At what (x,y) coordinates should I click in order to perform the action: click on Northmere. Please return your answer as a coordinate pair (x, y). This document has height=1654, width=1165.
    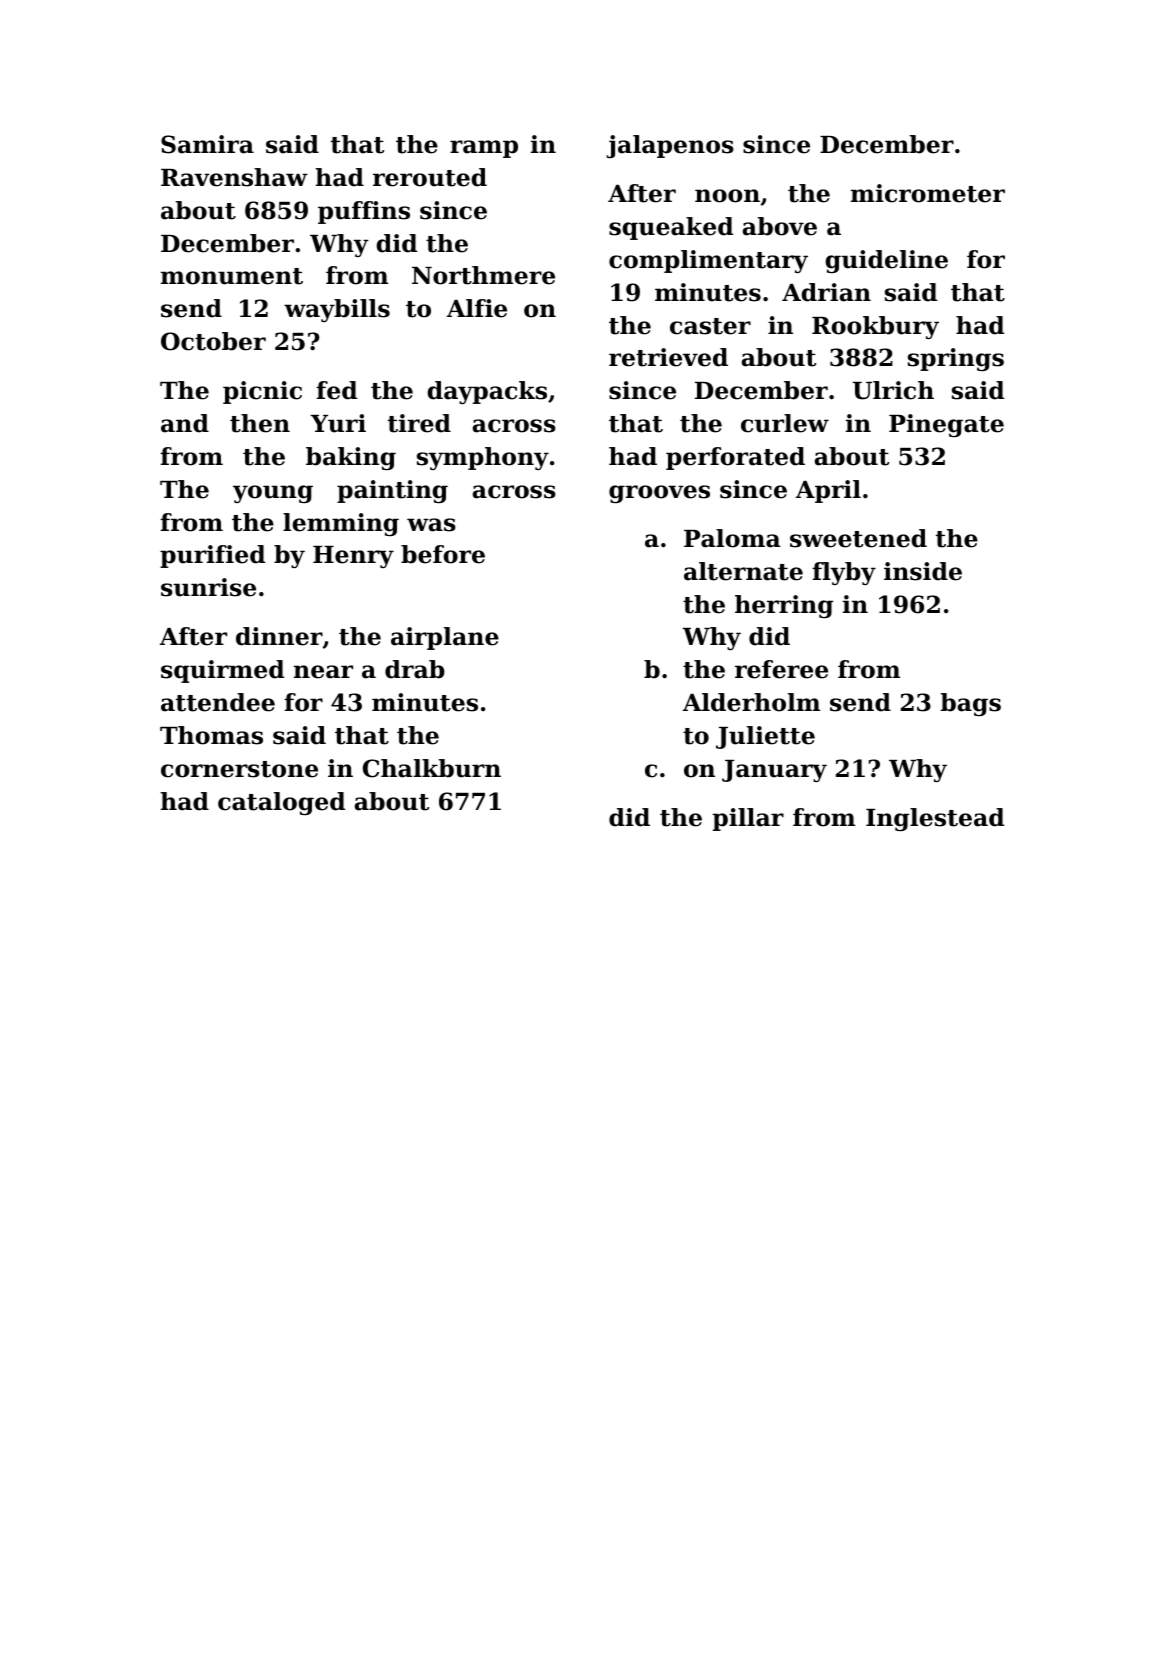
    Looking at the image, I should click on (483, 275).
